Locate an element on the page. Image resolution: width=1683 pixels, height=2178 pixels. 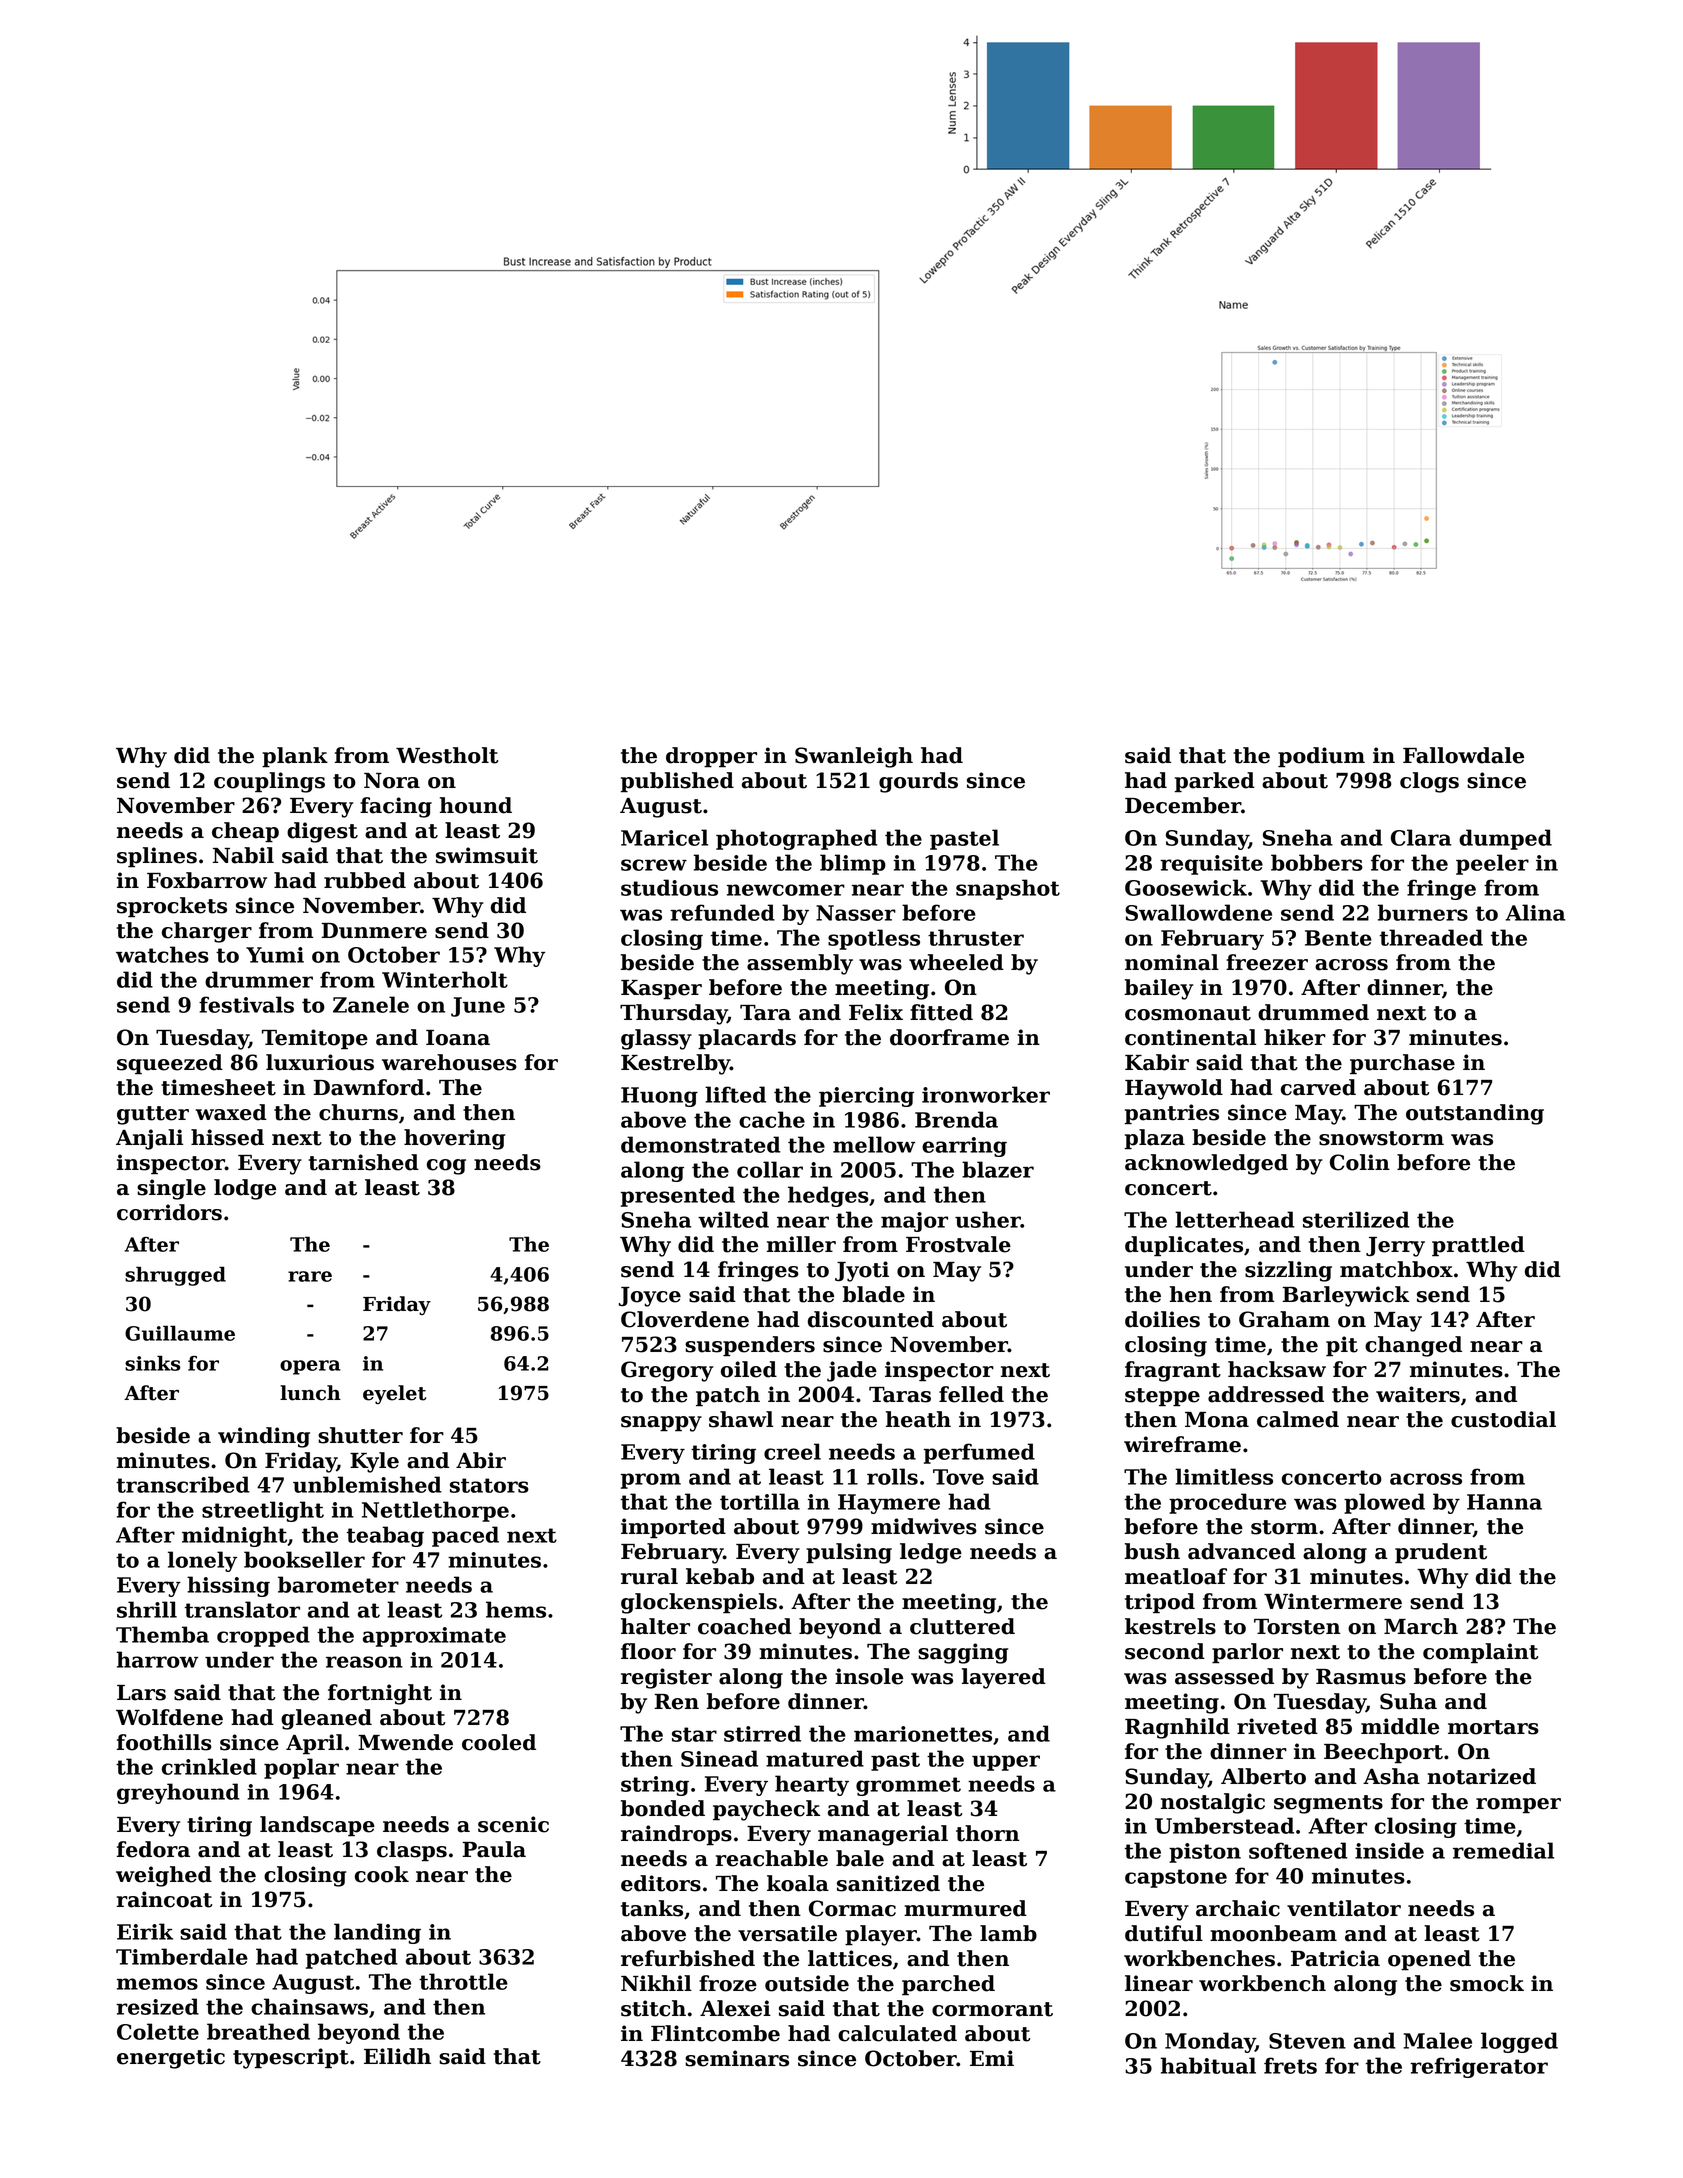
sagging is located at coordinates (963, 1653).
